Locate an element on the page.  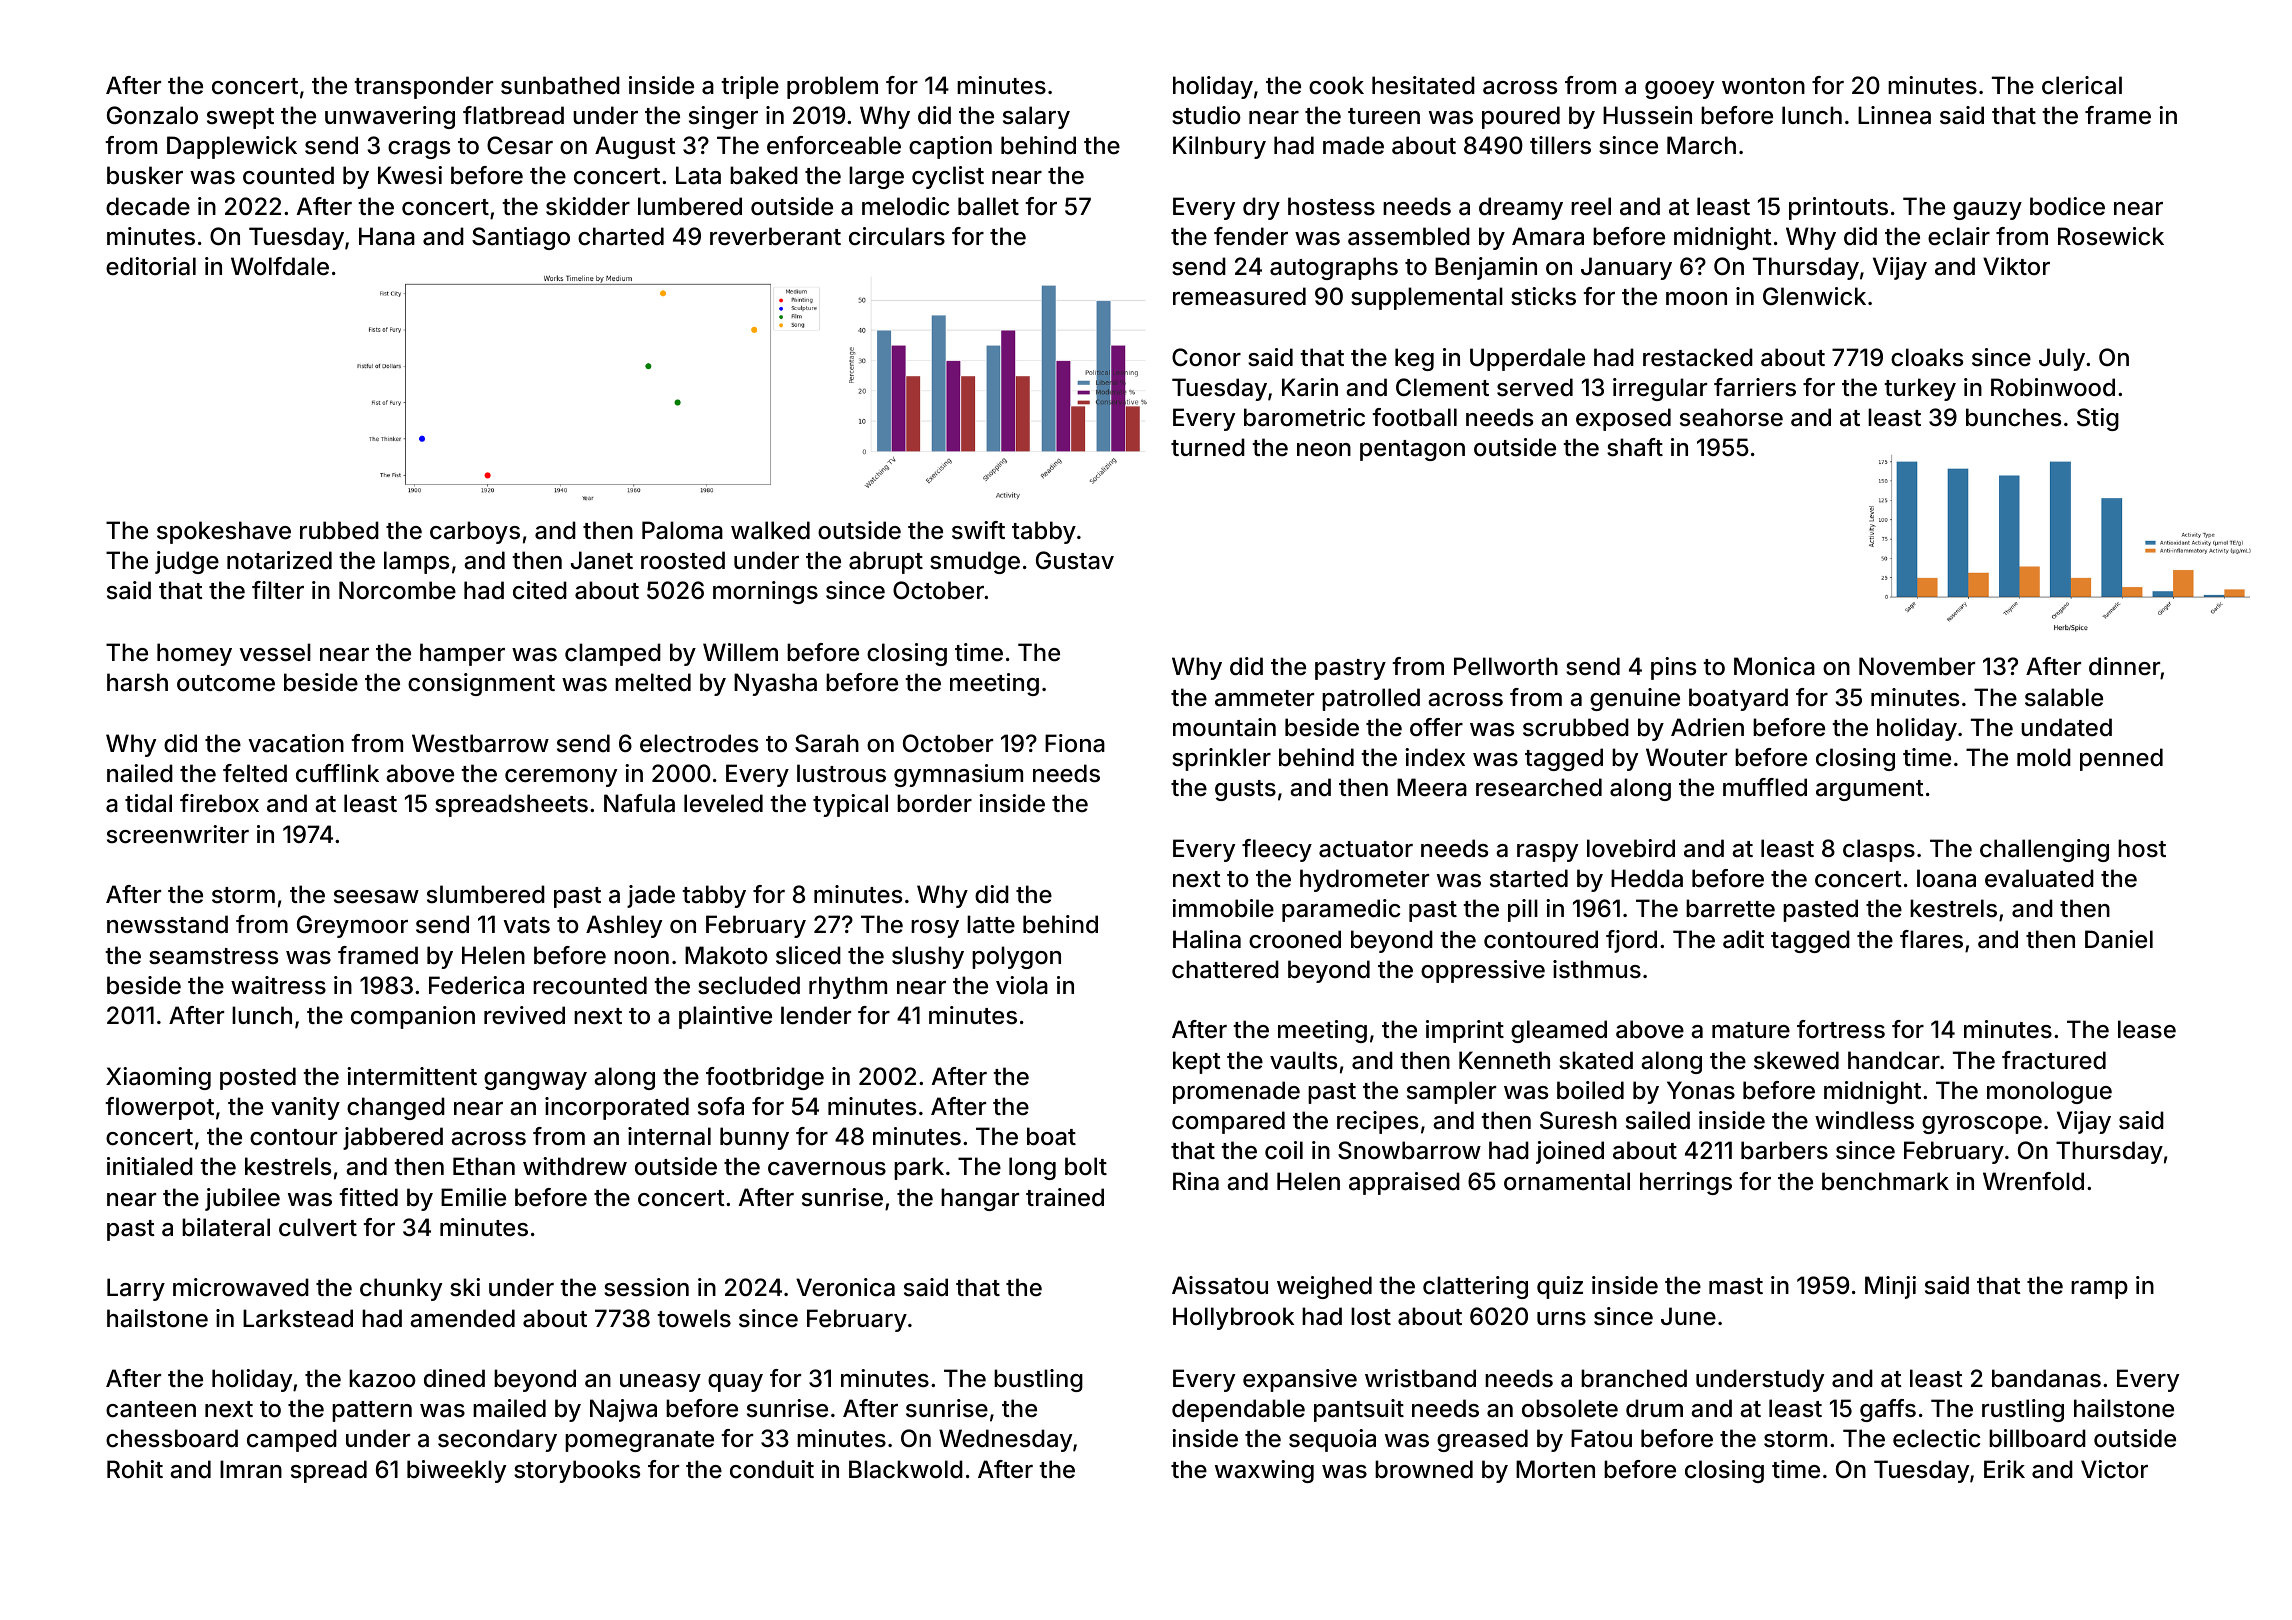
harsh is located at coordinates (137, 682).
